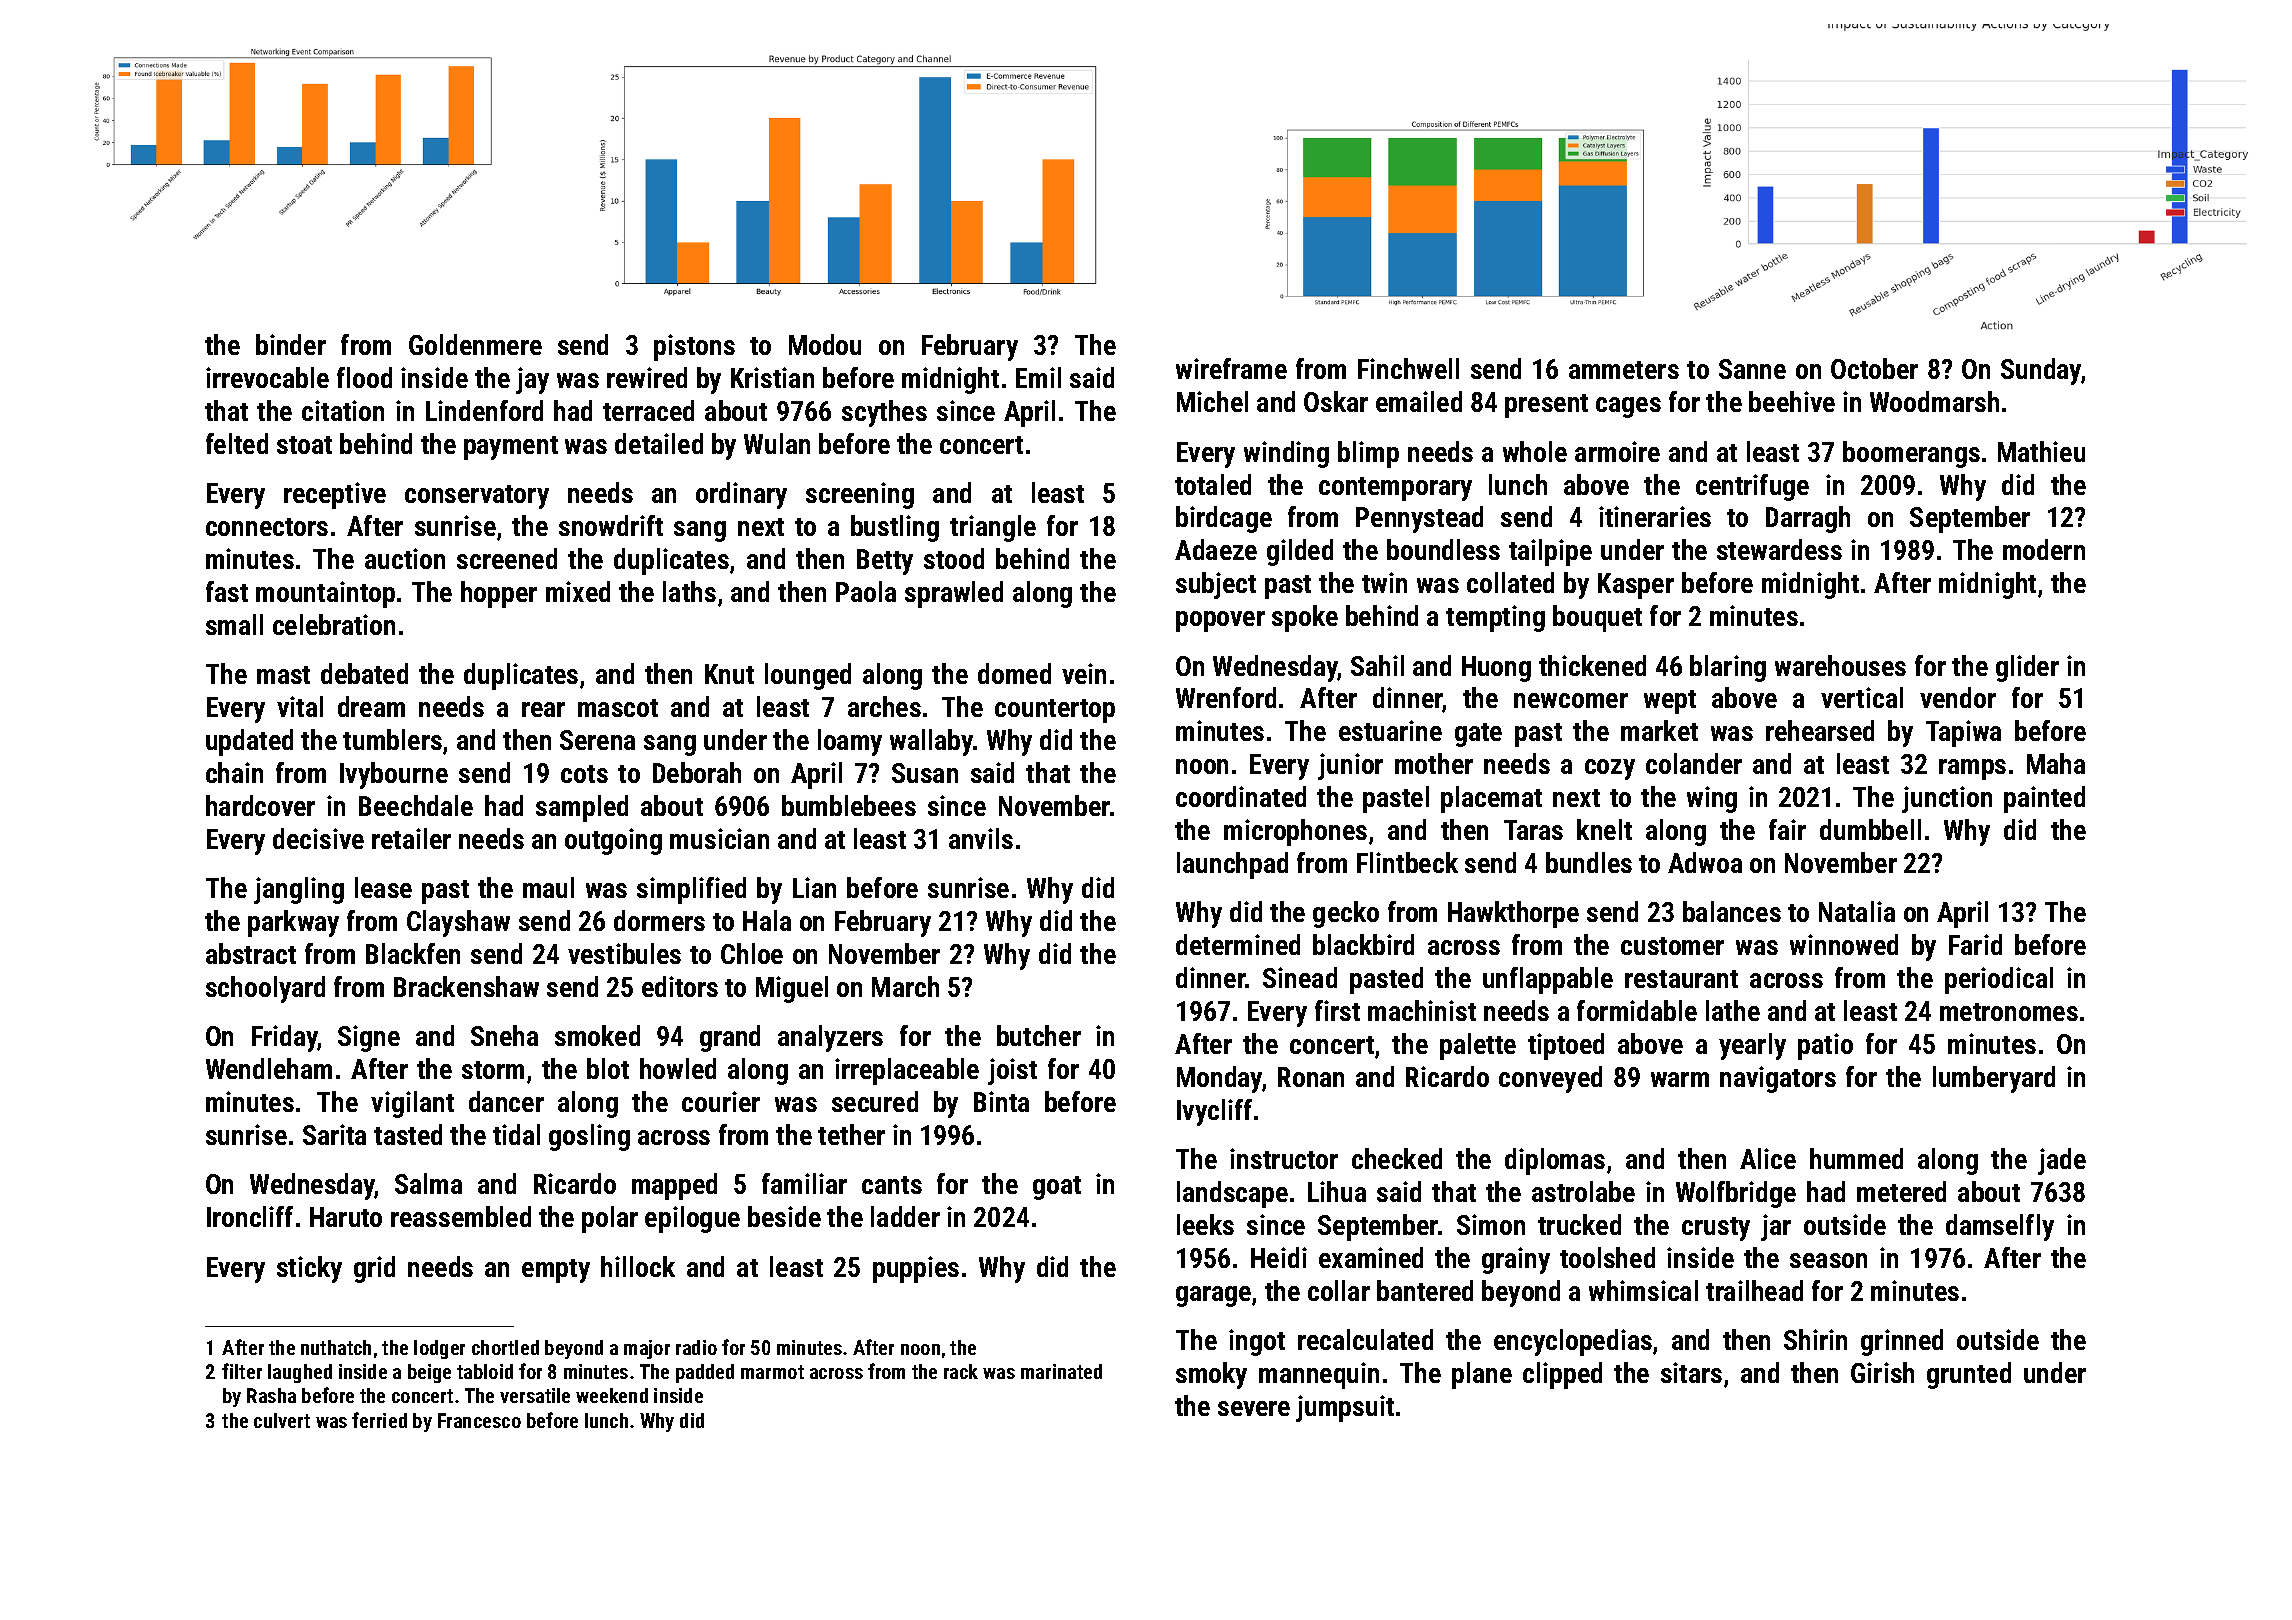 This image has width=2292, height=1620. Describe the element at coordinates (346, 1217) in the image. I see `Haruto` at that location.
